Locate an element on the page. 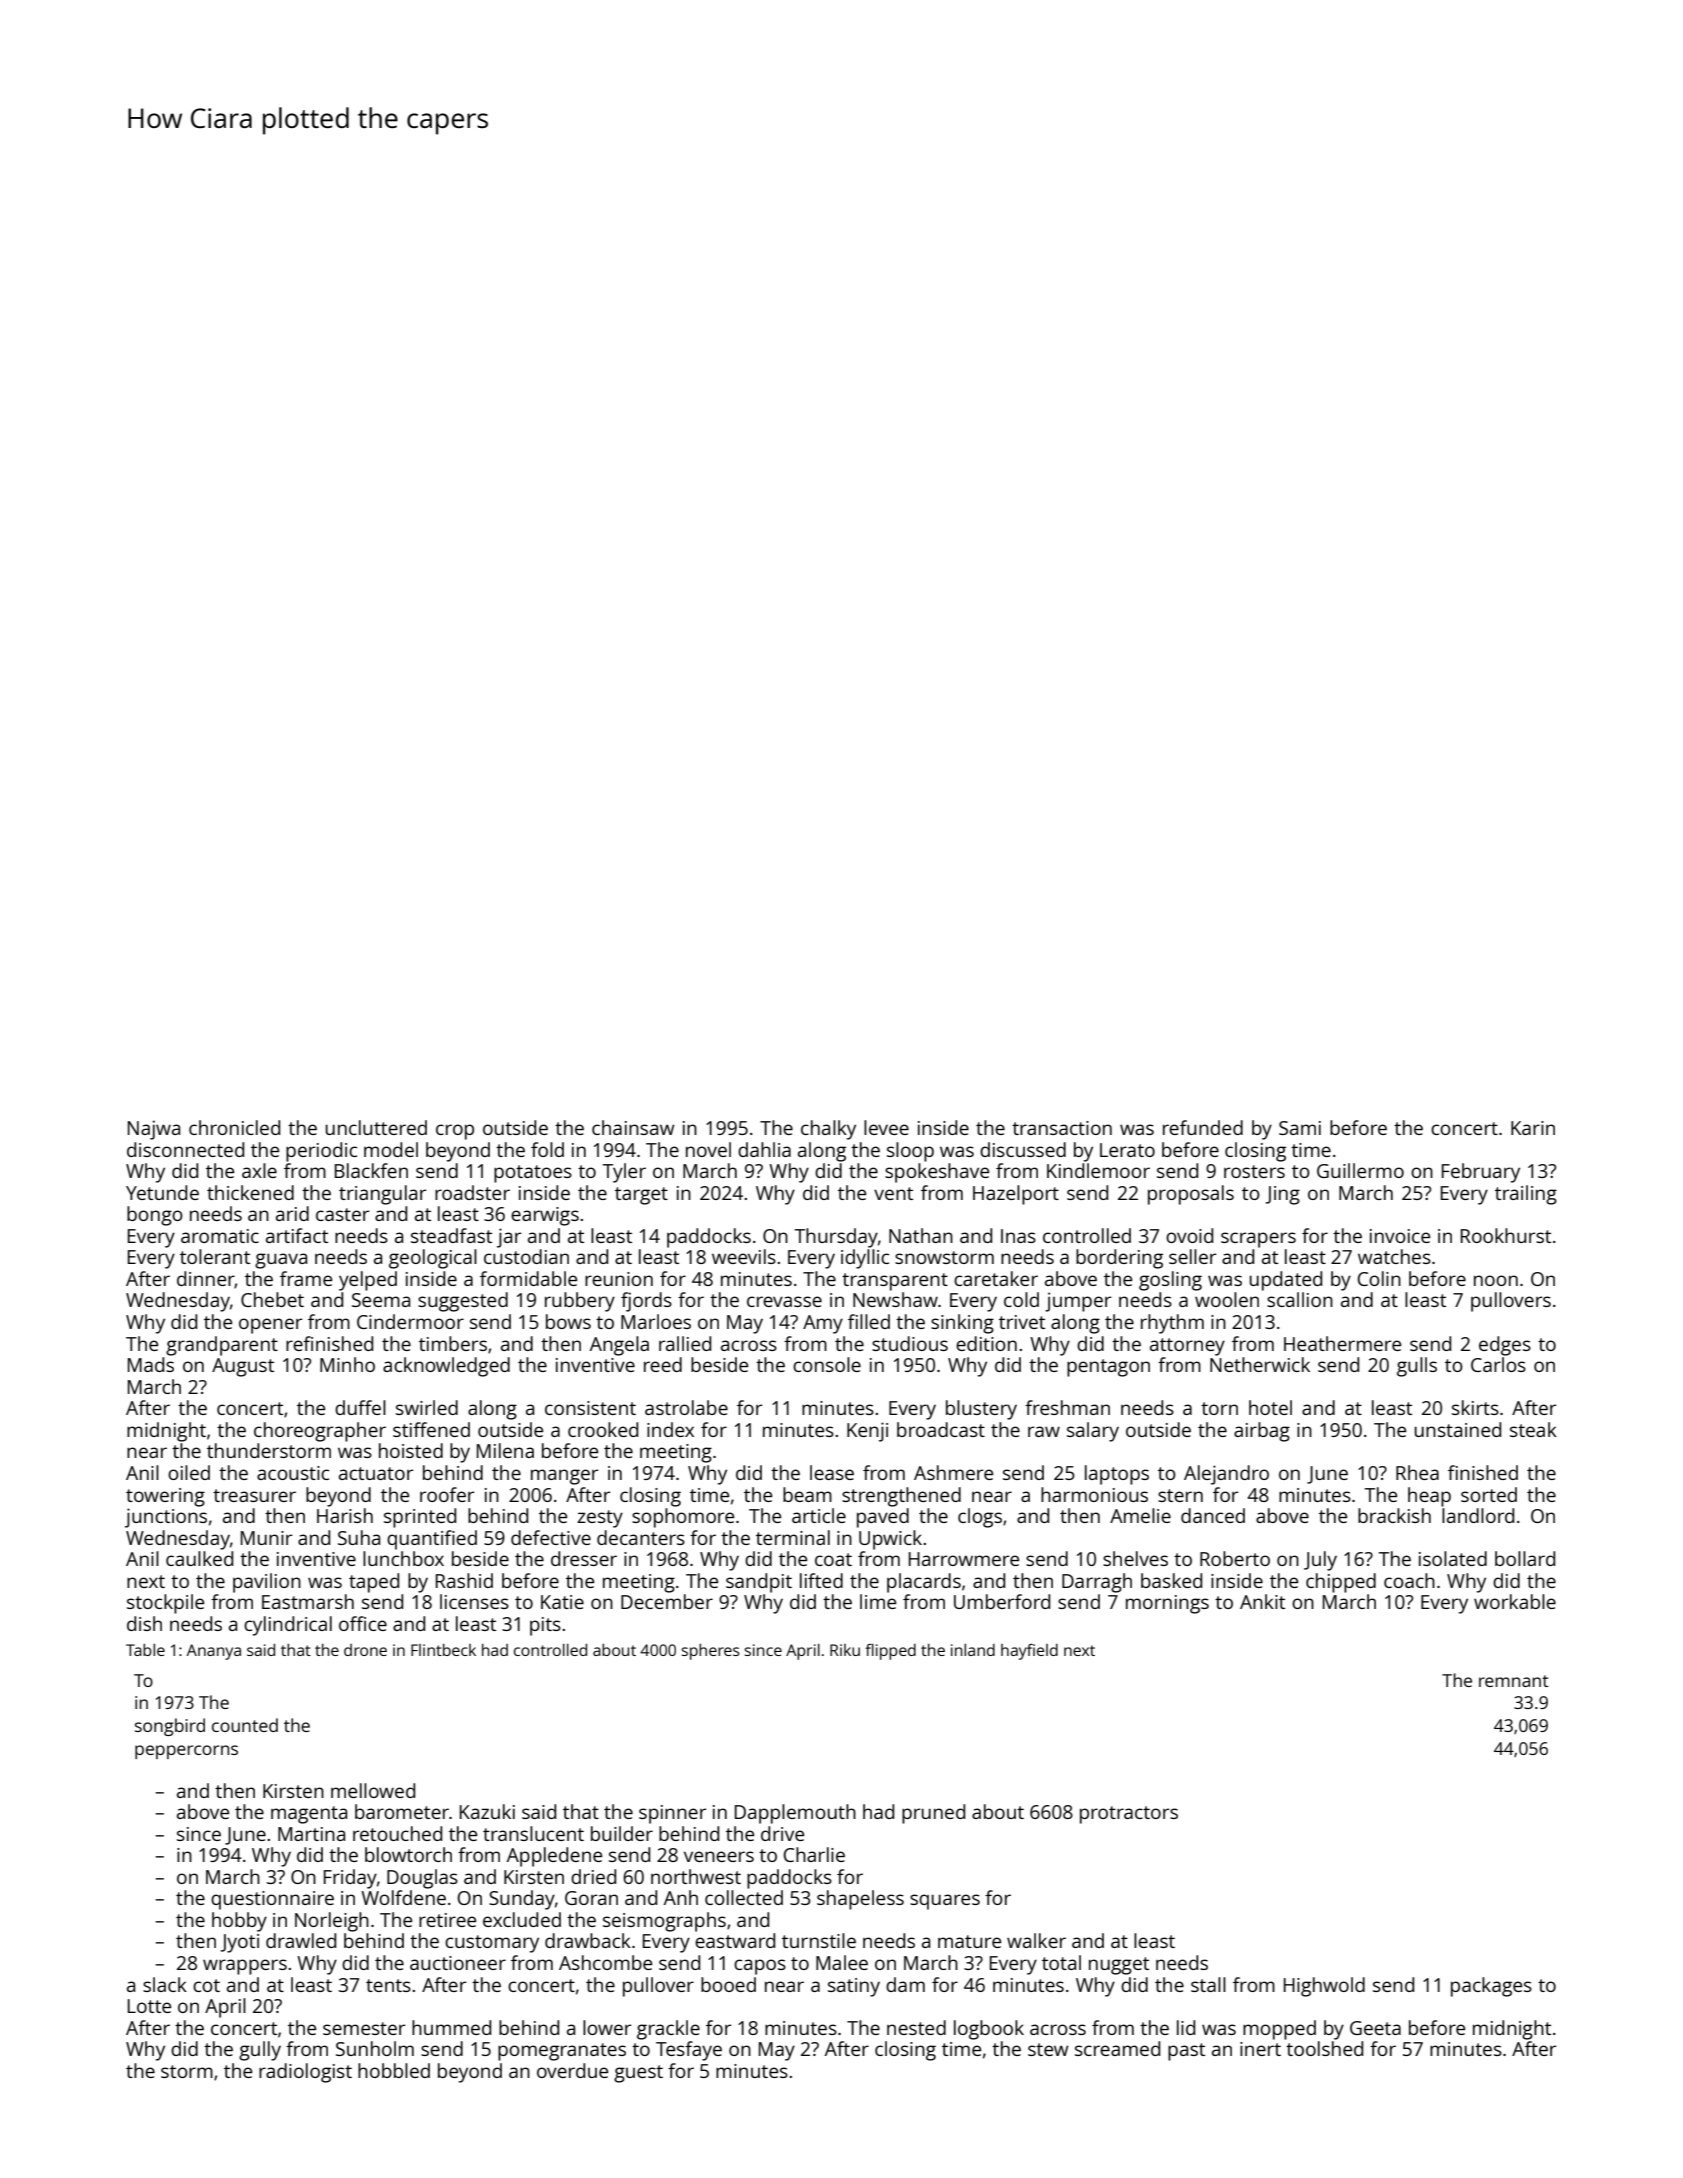  peppercorns is located at coordinates (186, 1752).
